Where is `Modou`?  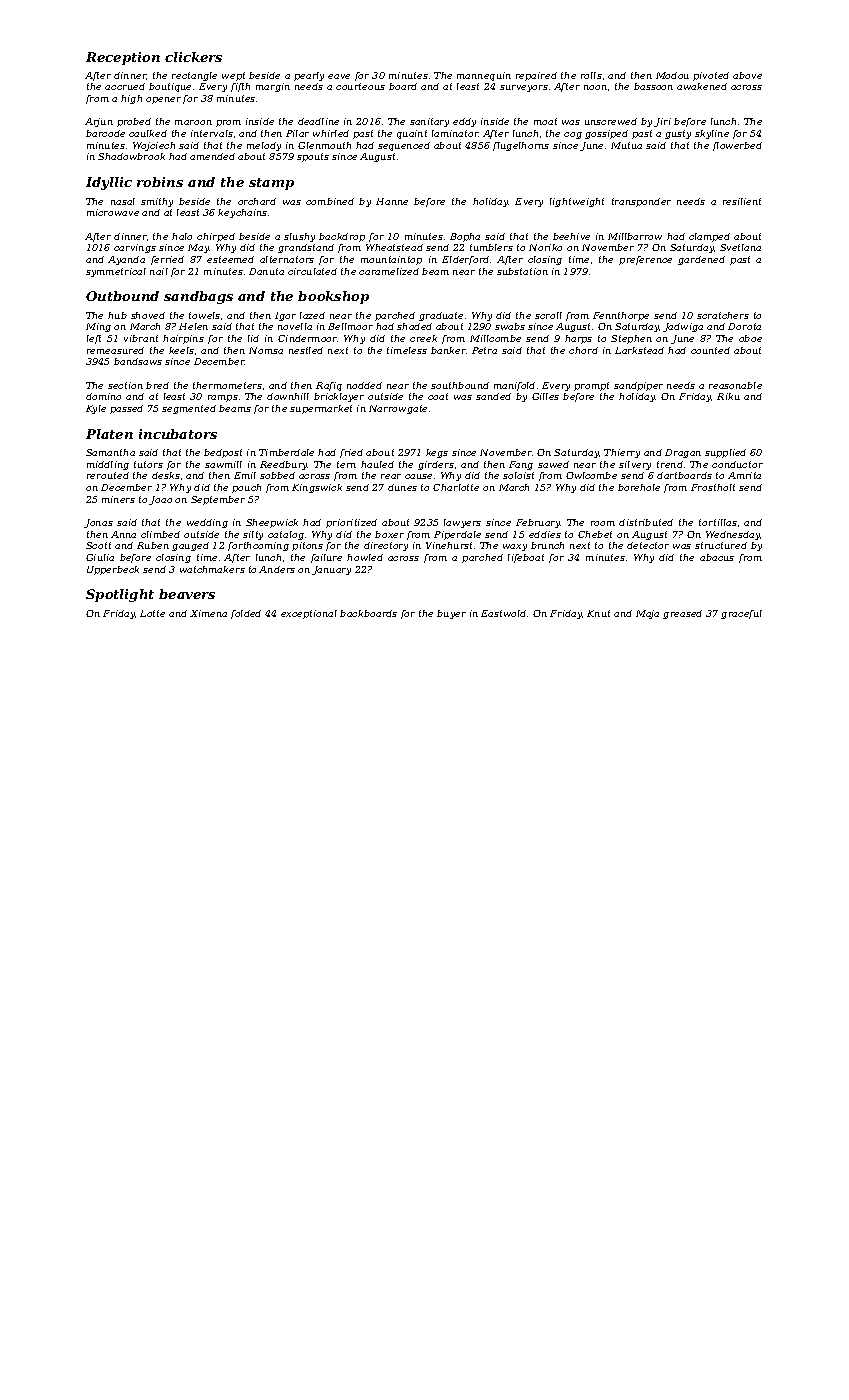
Modou is located at coordinates (672, 75).
